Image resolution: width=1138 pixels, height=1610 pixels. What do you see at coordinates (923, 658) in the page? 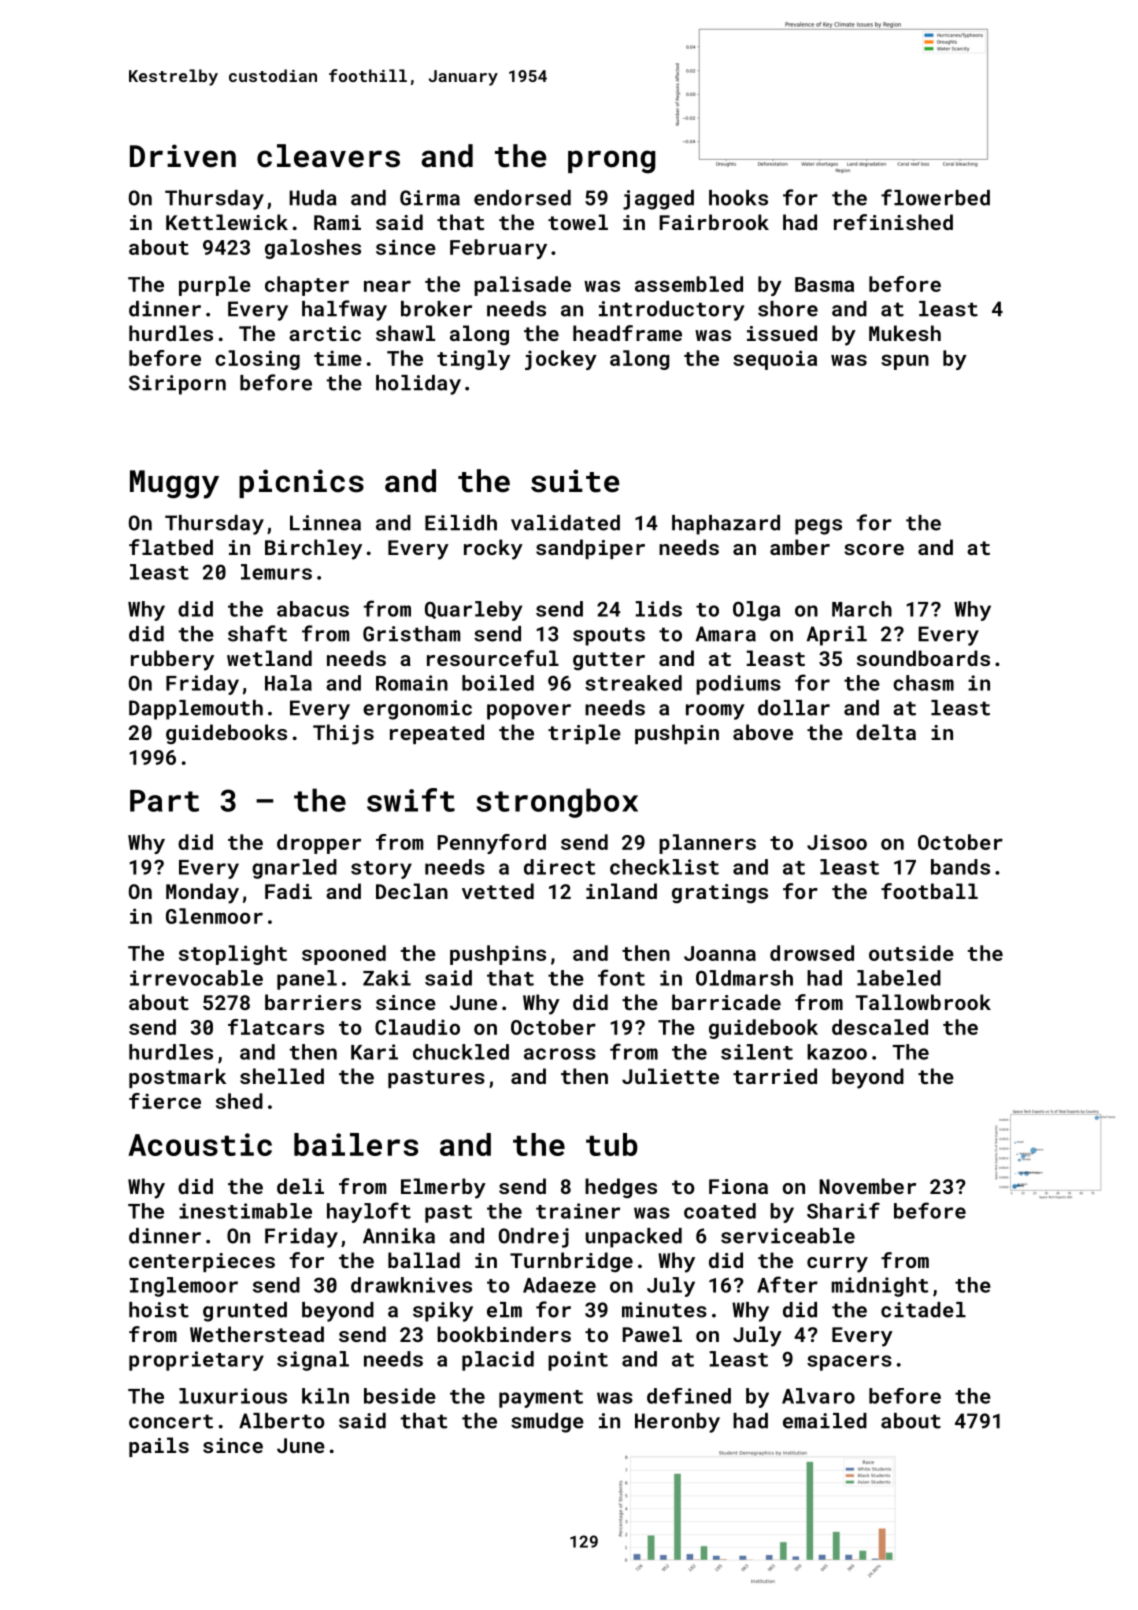
I see `soundboards` at bounding box center [923, 658].
